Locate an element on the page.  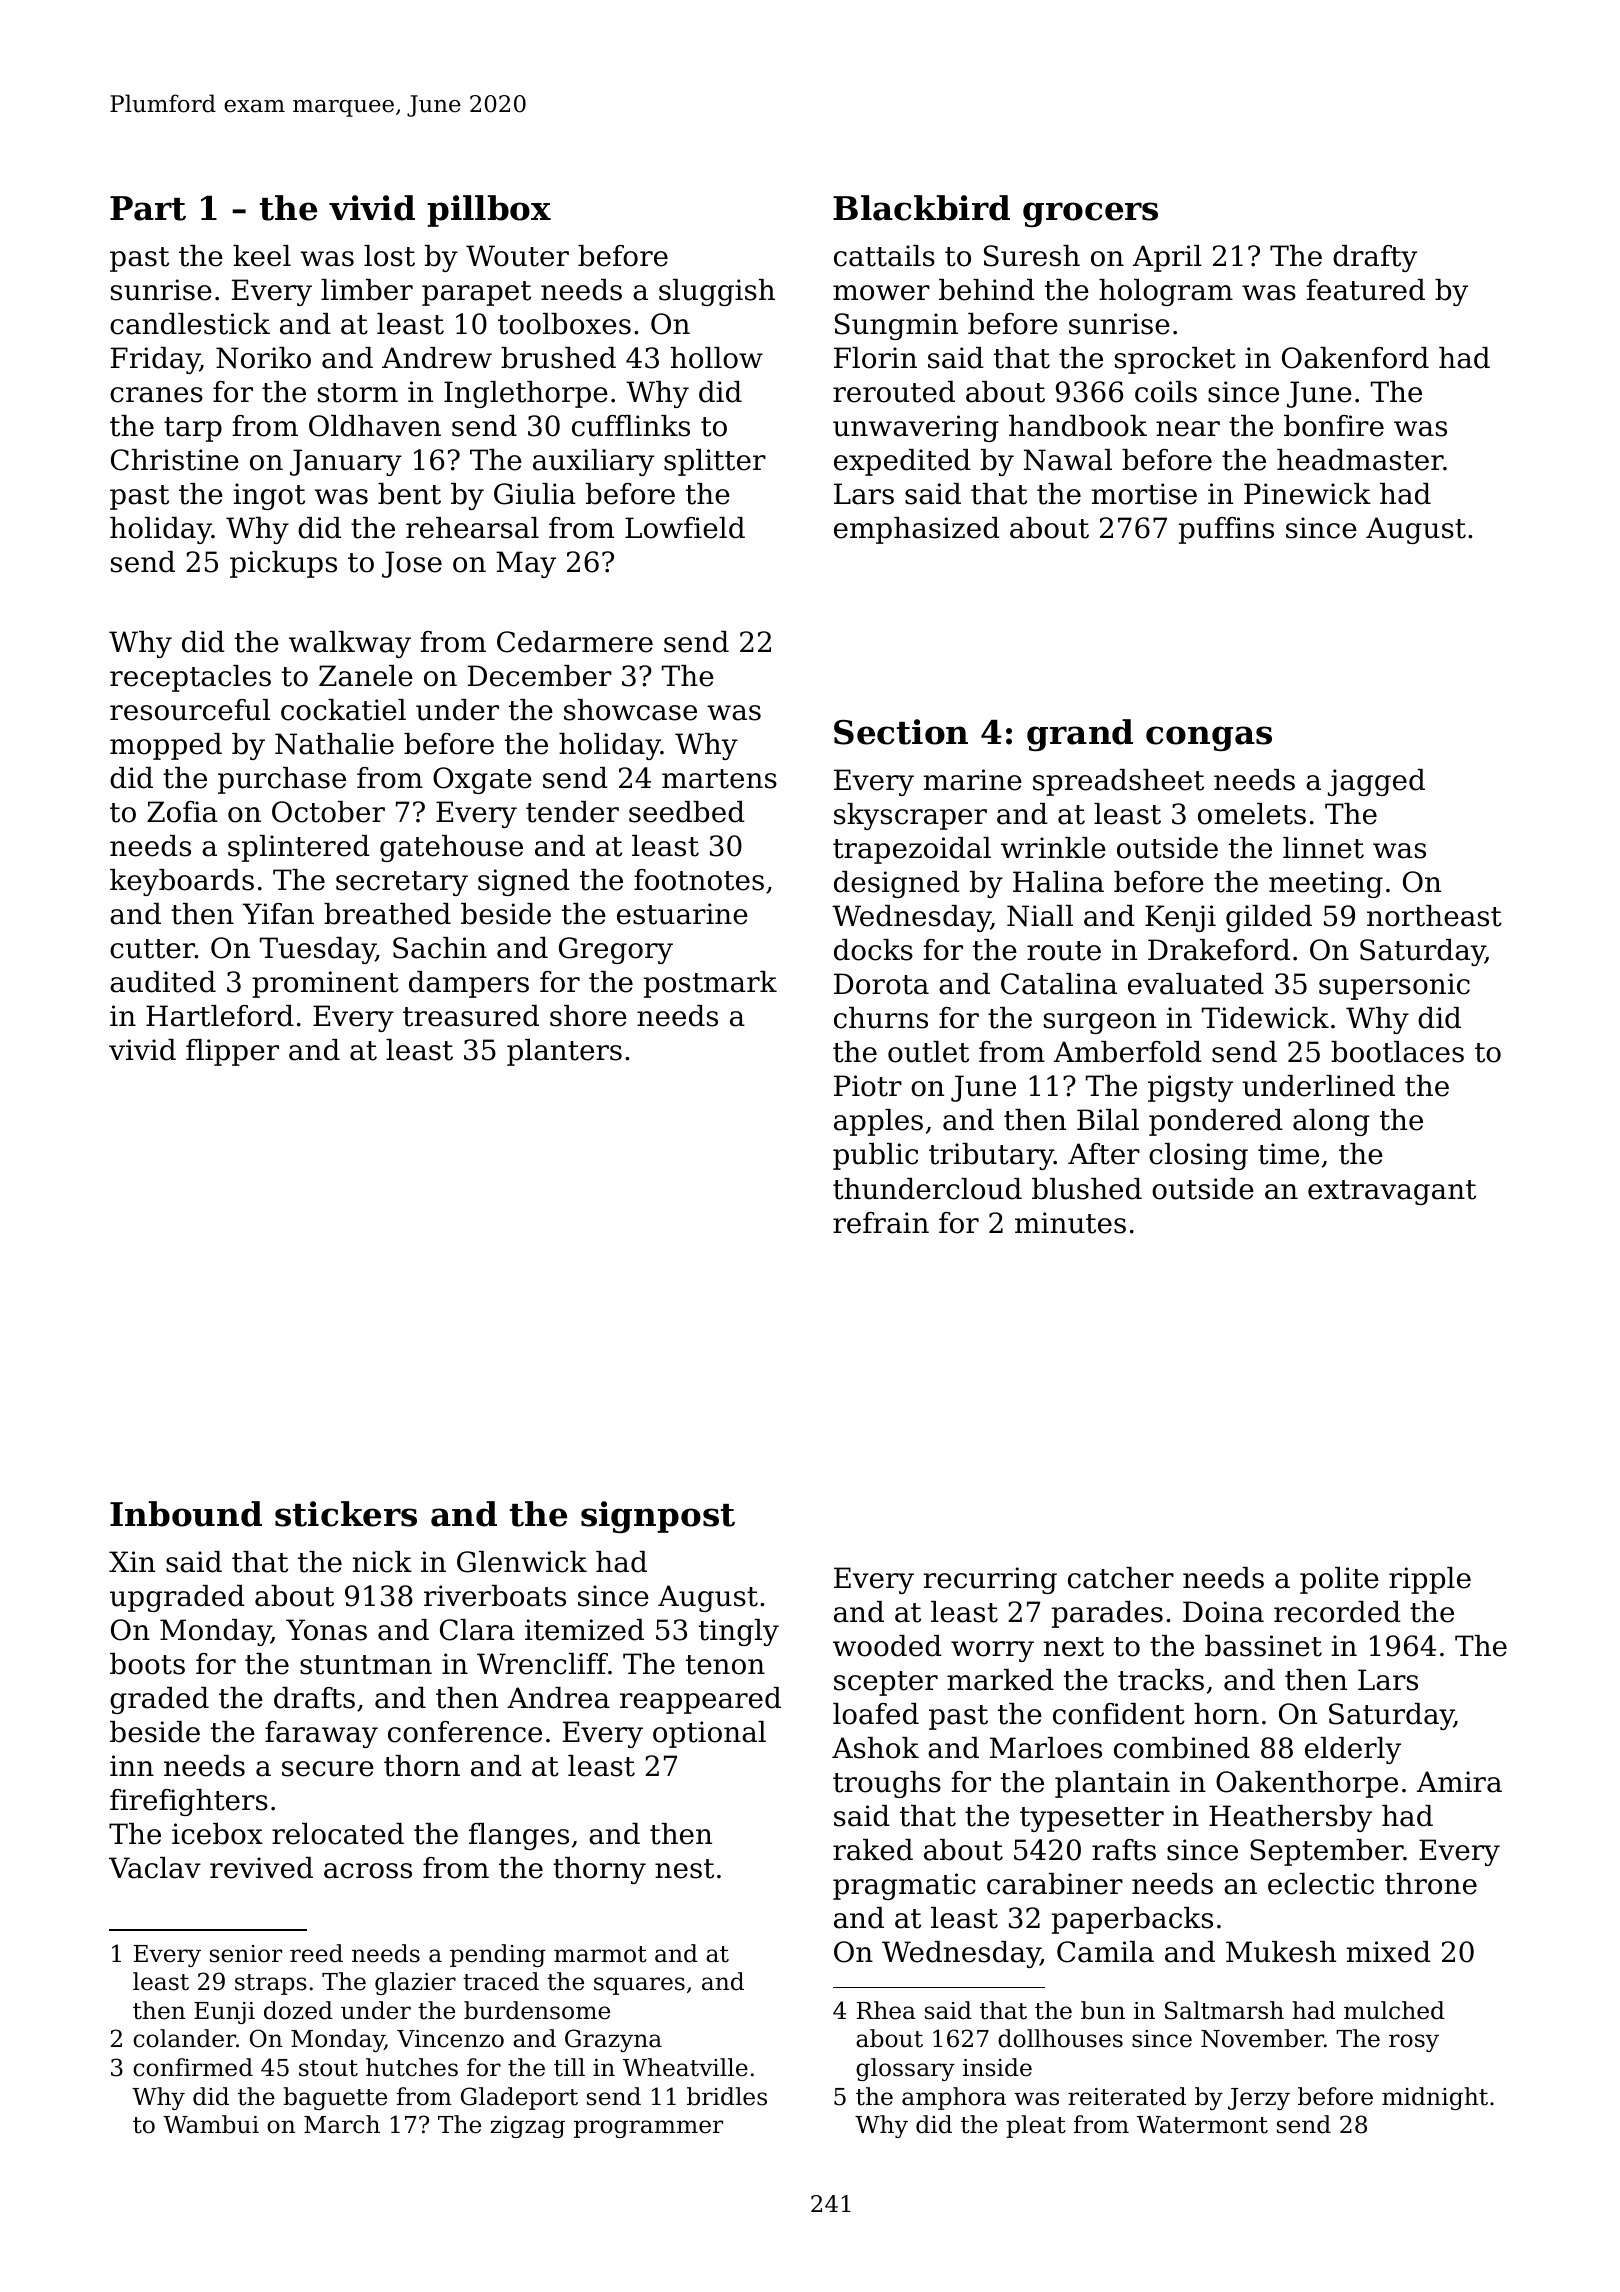
grocers is located at coordinates (1090, 214).
